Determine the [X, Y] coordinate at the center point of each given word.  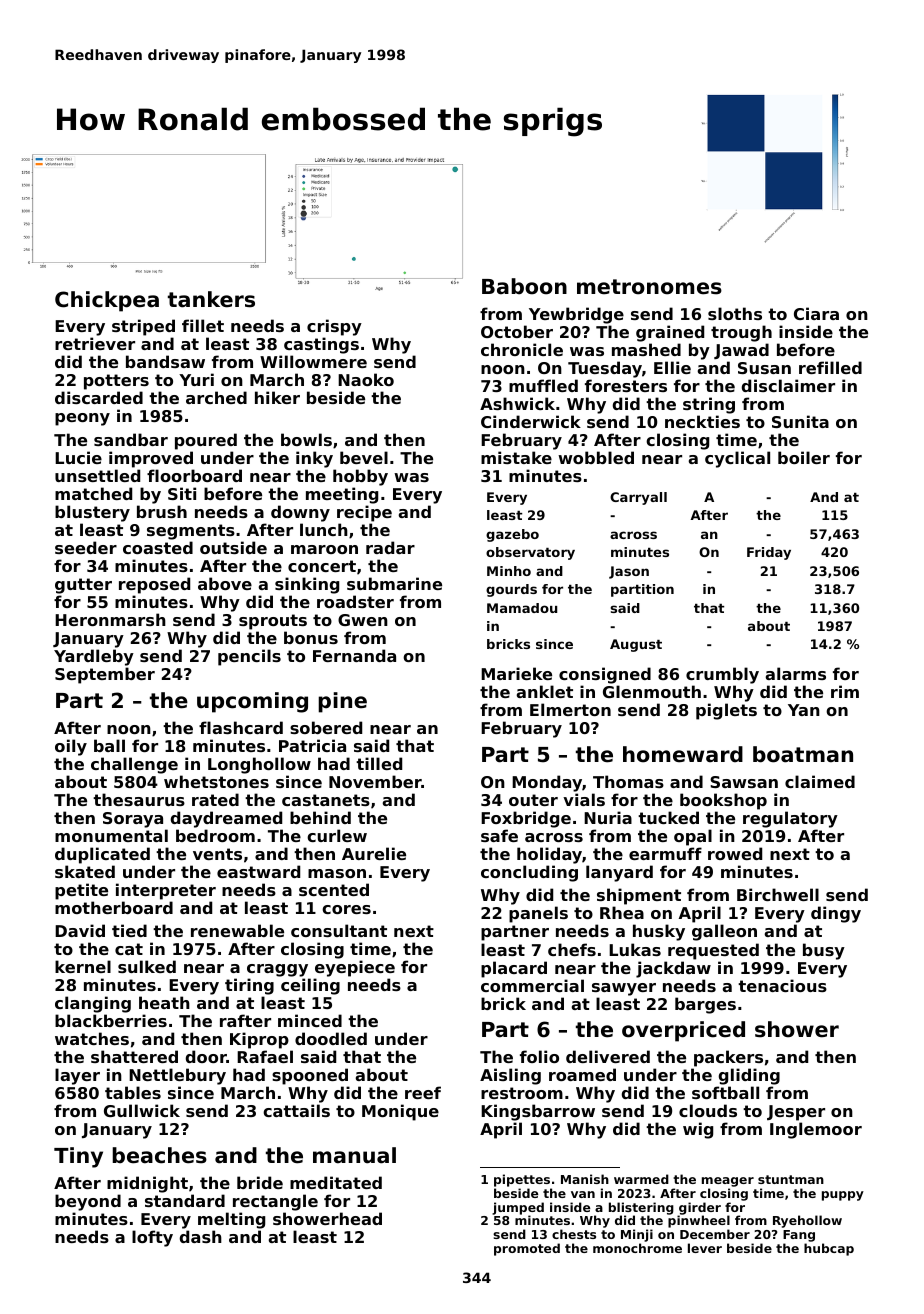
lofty [152, 1238]
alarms [795, 673]
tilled [379, 763]
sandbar [131, 439]
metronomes [649, 287]
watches [92, 1038]
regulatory [790, 819]
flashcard [241, 727]
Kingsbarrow [538, 1112]
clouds [708, 1110]
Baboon [524, 286]
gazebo [512, 535]
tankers [211, 299]
